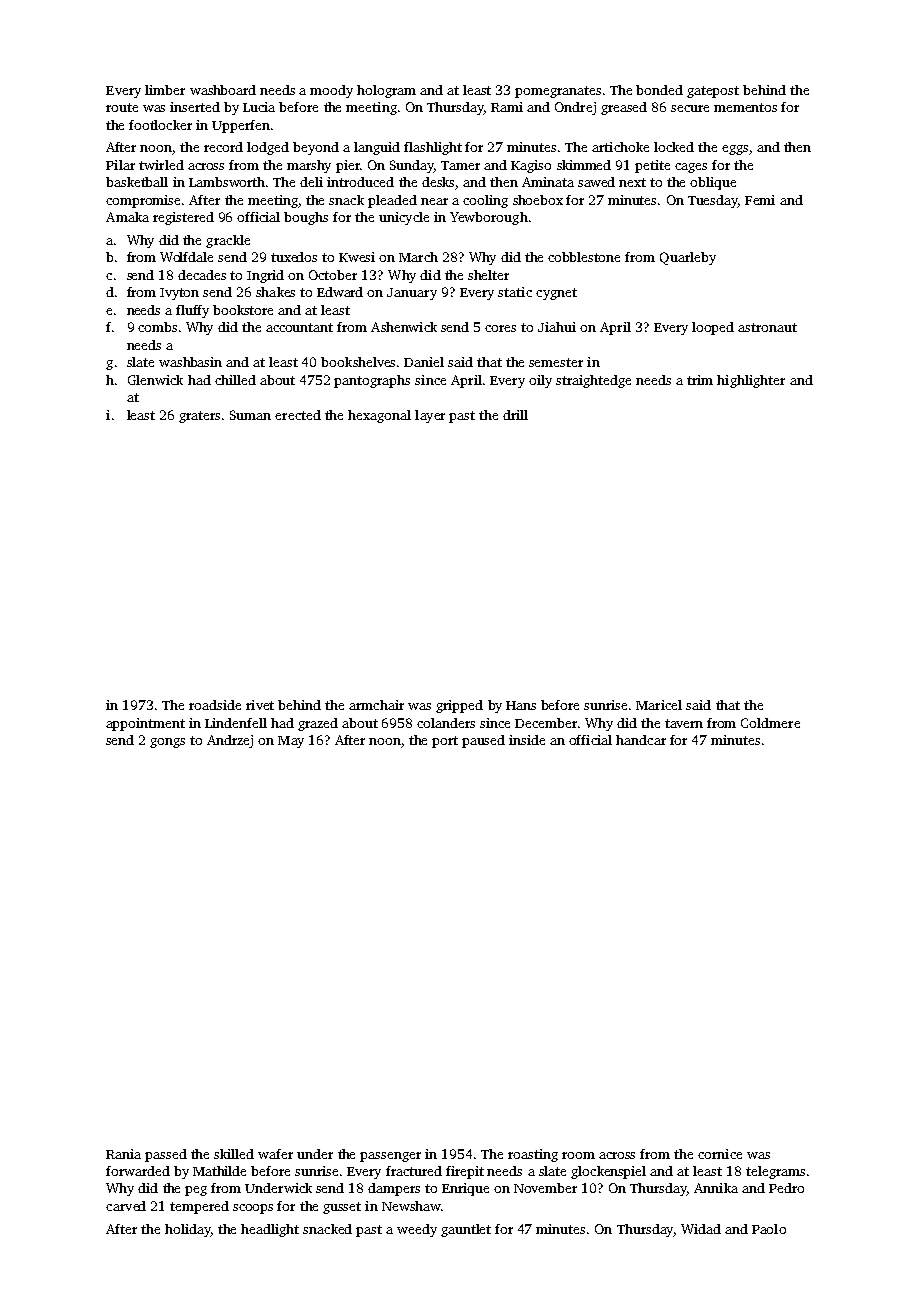 The width and height of the page is (924, 1308). Describe the element at coordinates (659, 705) in the page. I see `Maricel` at that location.
